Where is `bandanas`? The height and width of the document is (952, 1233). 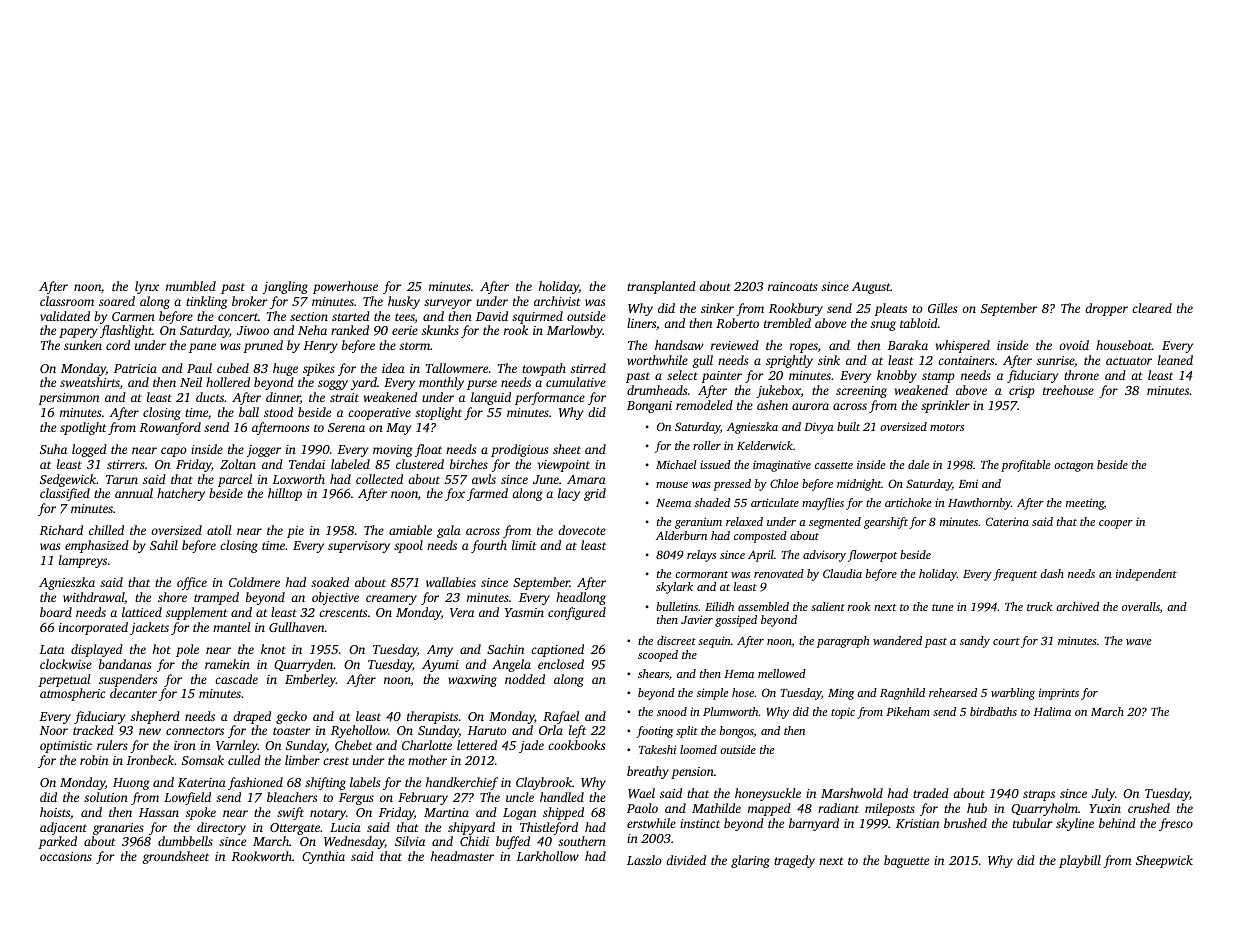 bandanas is located at coordinates (125, 664).
